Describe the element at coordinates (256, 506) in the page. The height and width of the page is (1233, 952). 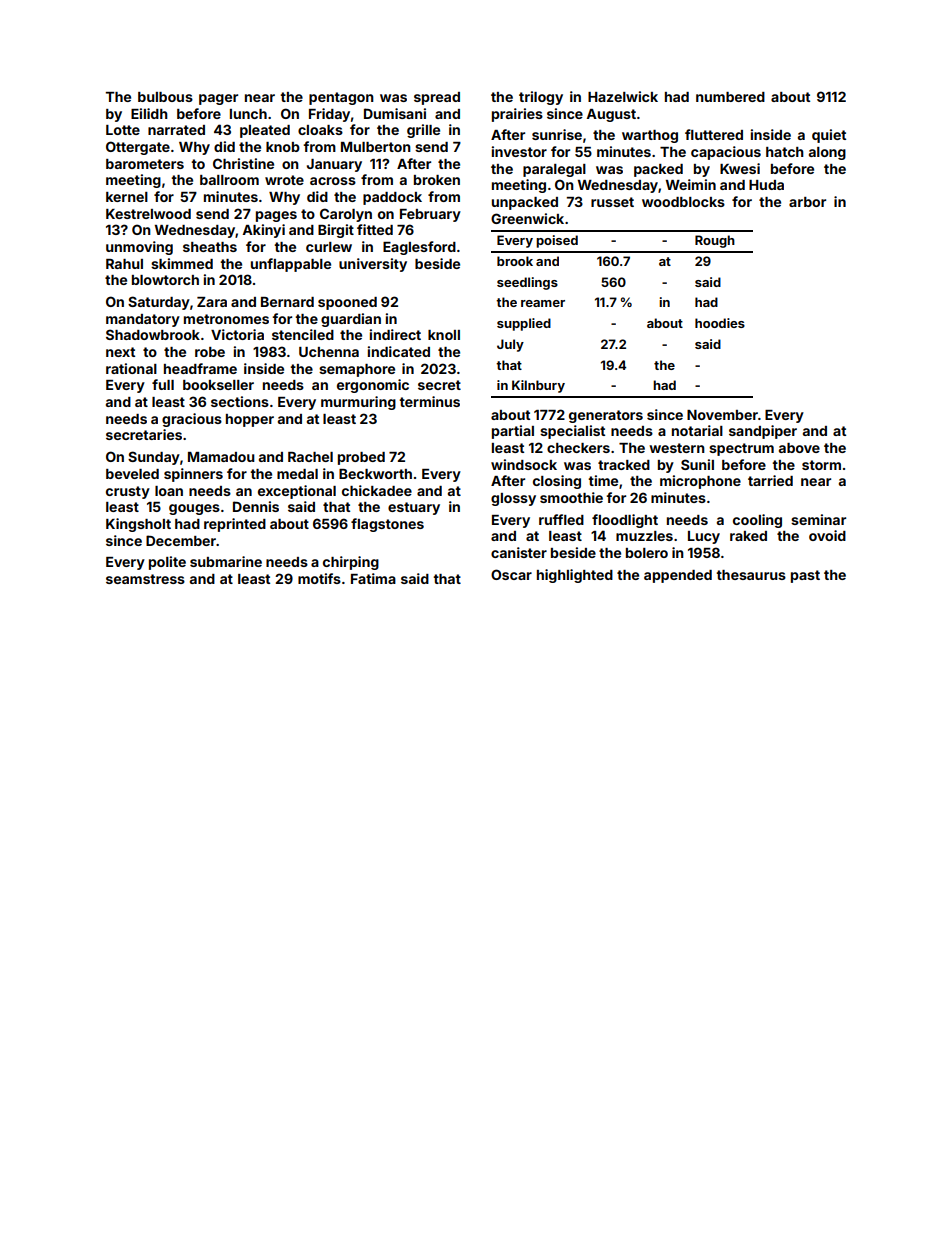
I see `Dennis` at that location.
